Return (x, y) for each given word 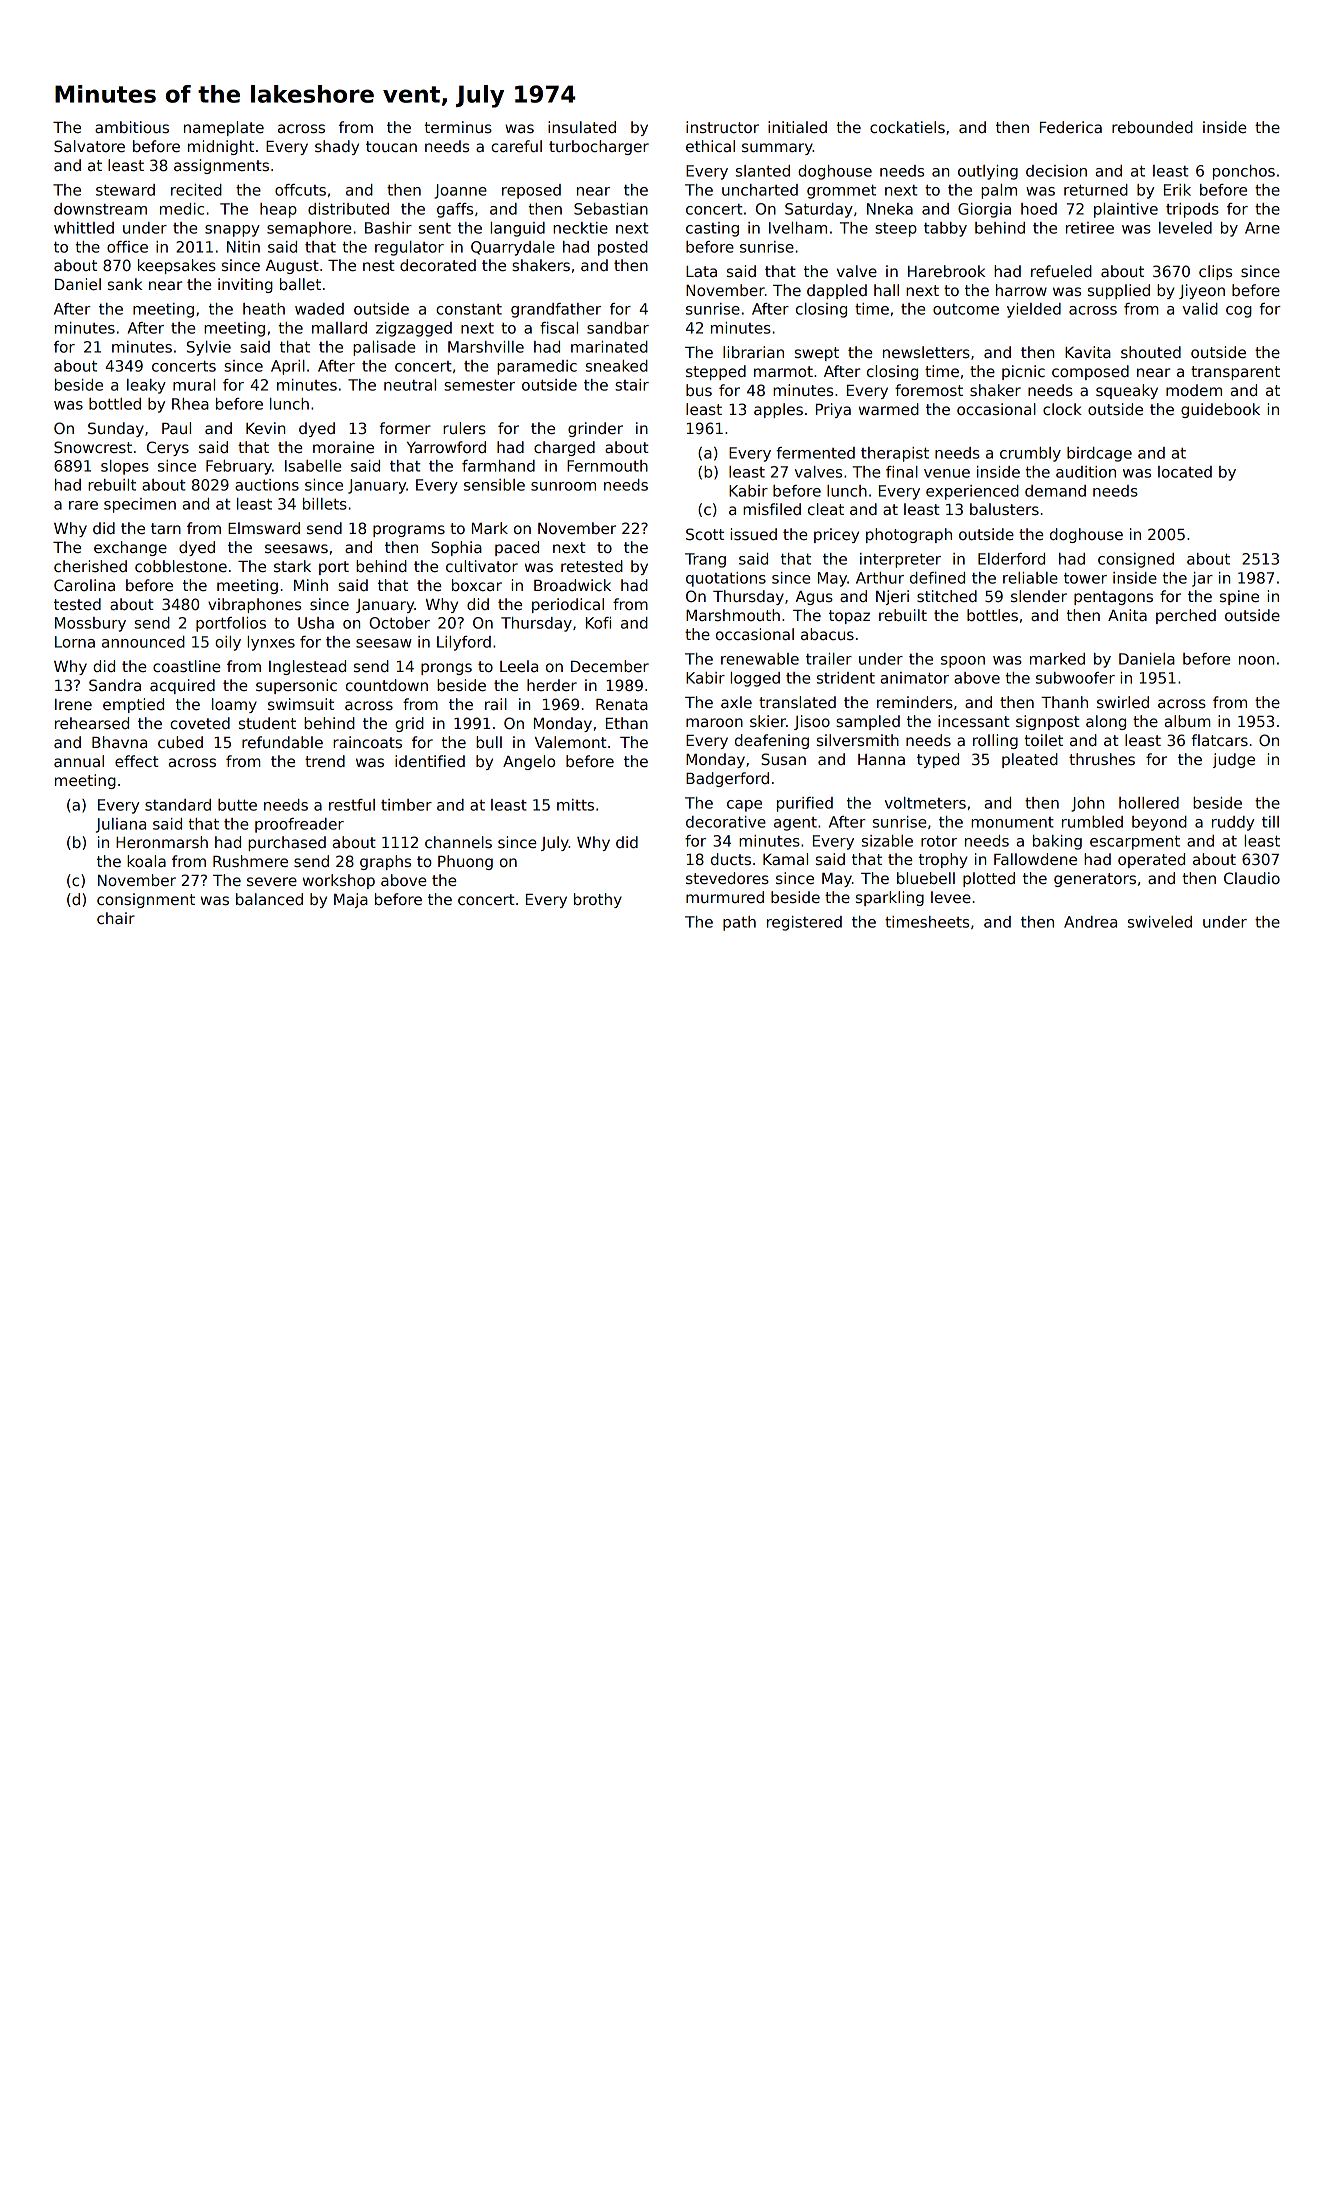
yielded (1034, 310)
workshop (339, 881)
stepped (716, 372)
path (739, 923)
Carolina (84, 585)
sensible (494, 485)
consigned (1136, 560)
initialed (797, 127)
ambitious (132, 127)
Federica (1071, 127)
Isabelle (313, 466)
